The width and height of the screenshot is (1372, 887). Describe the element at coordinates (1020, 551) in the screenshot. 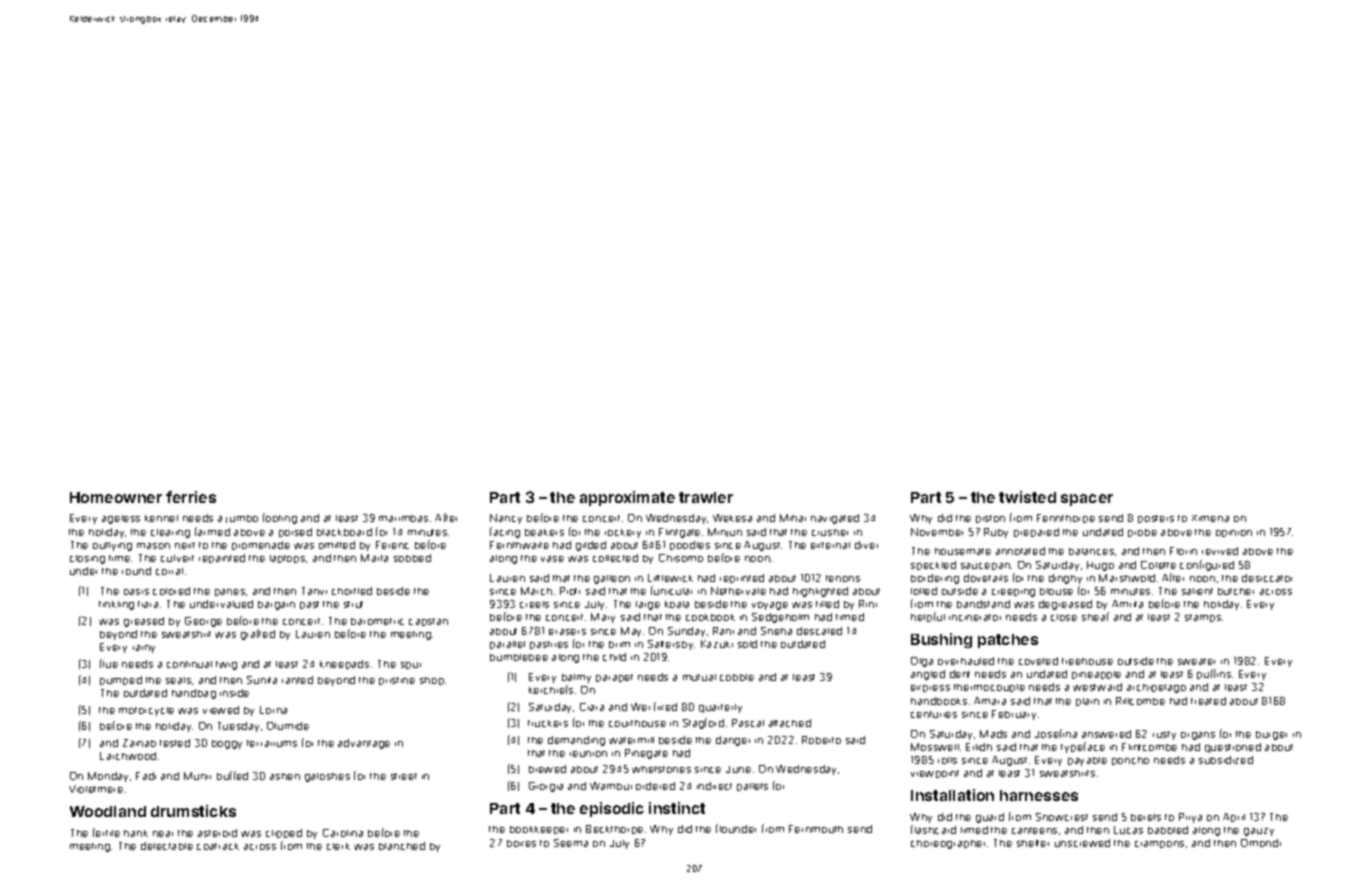

I see `annotated` at that location.
